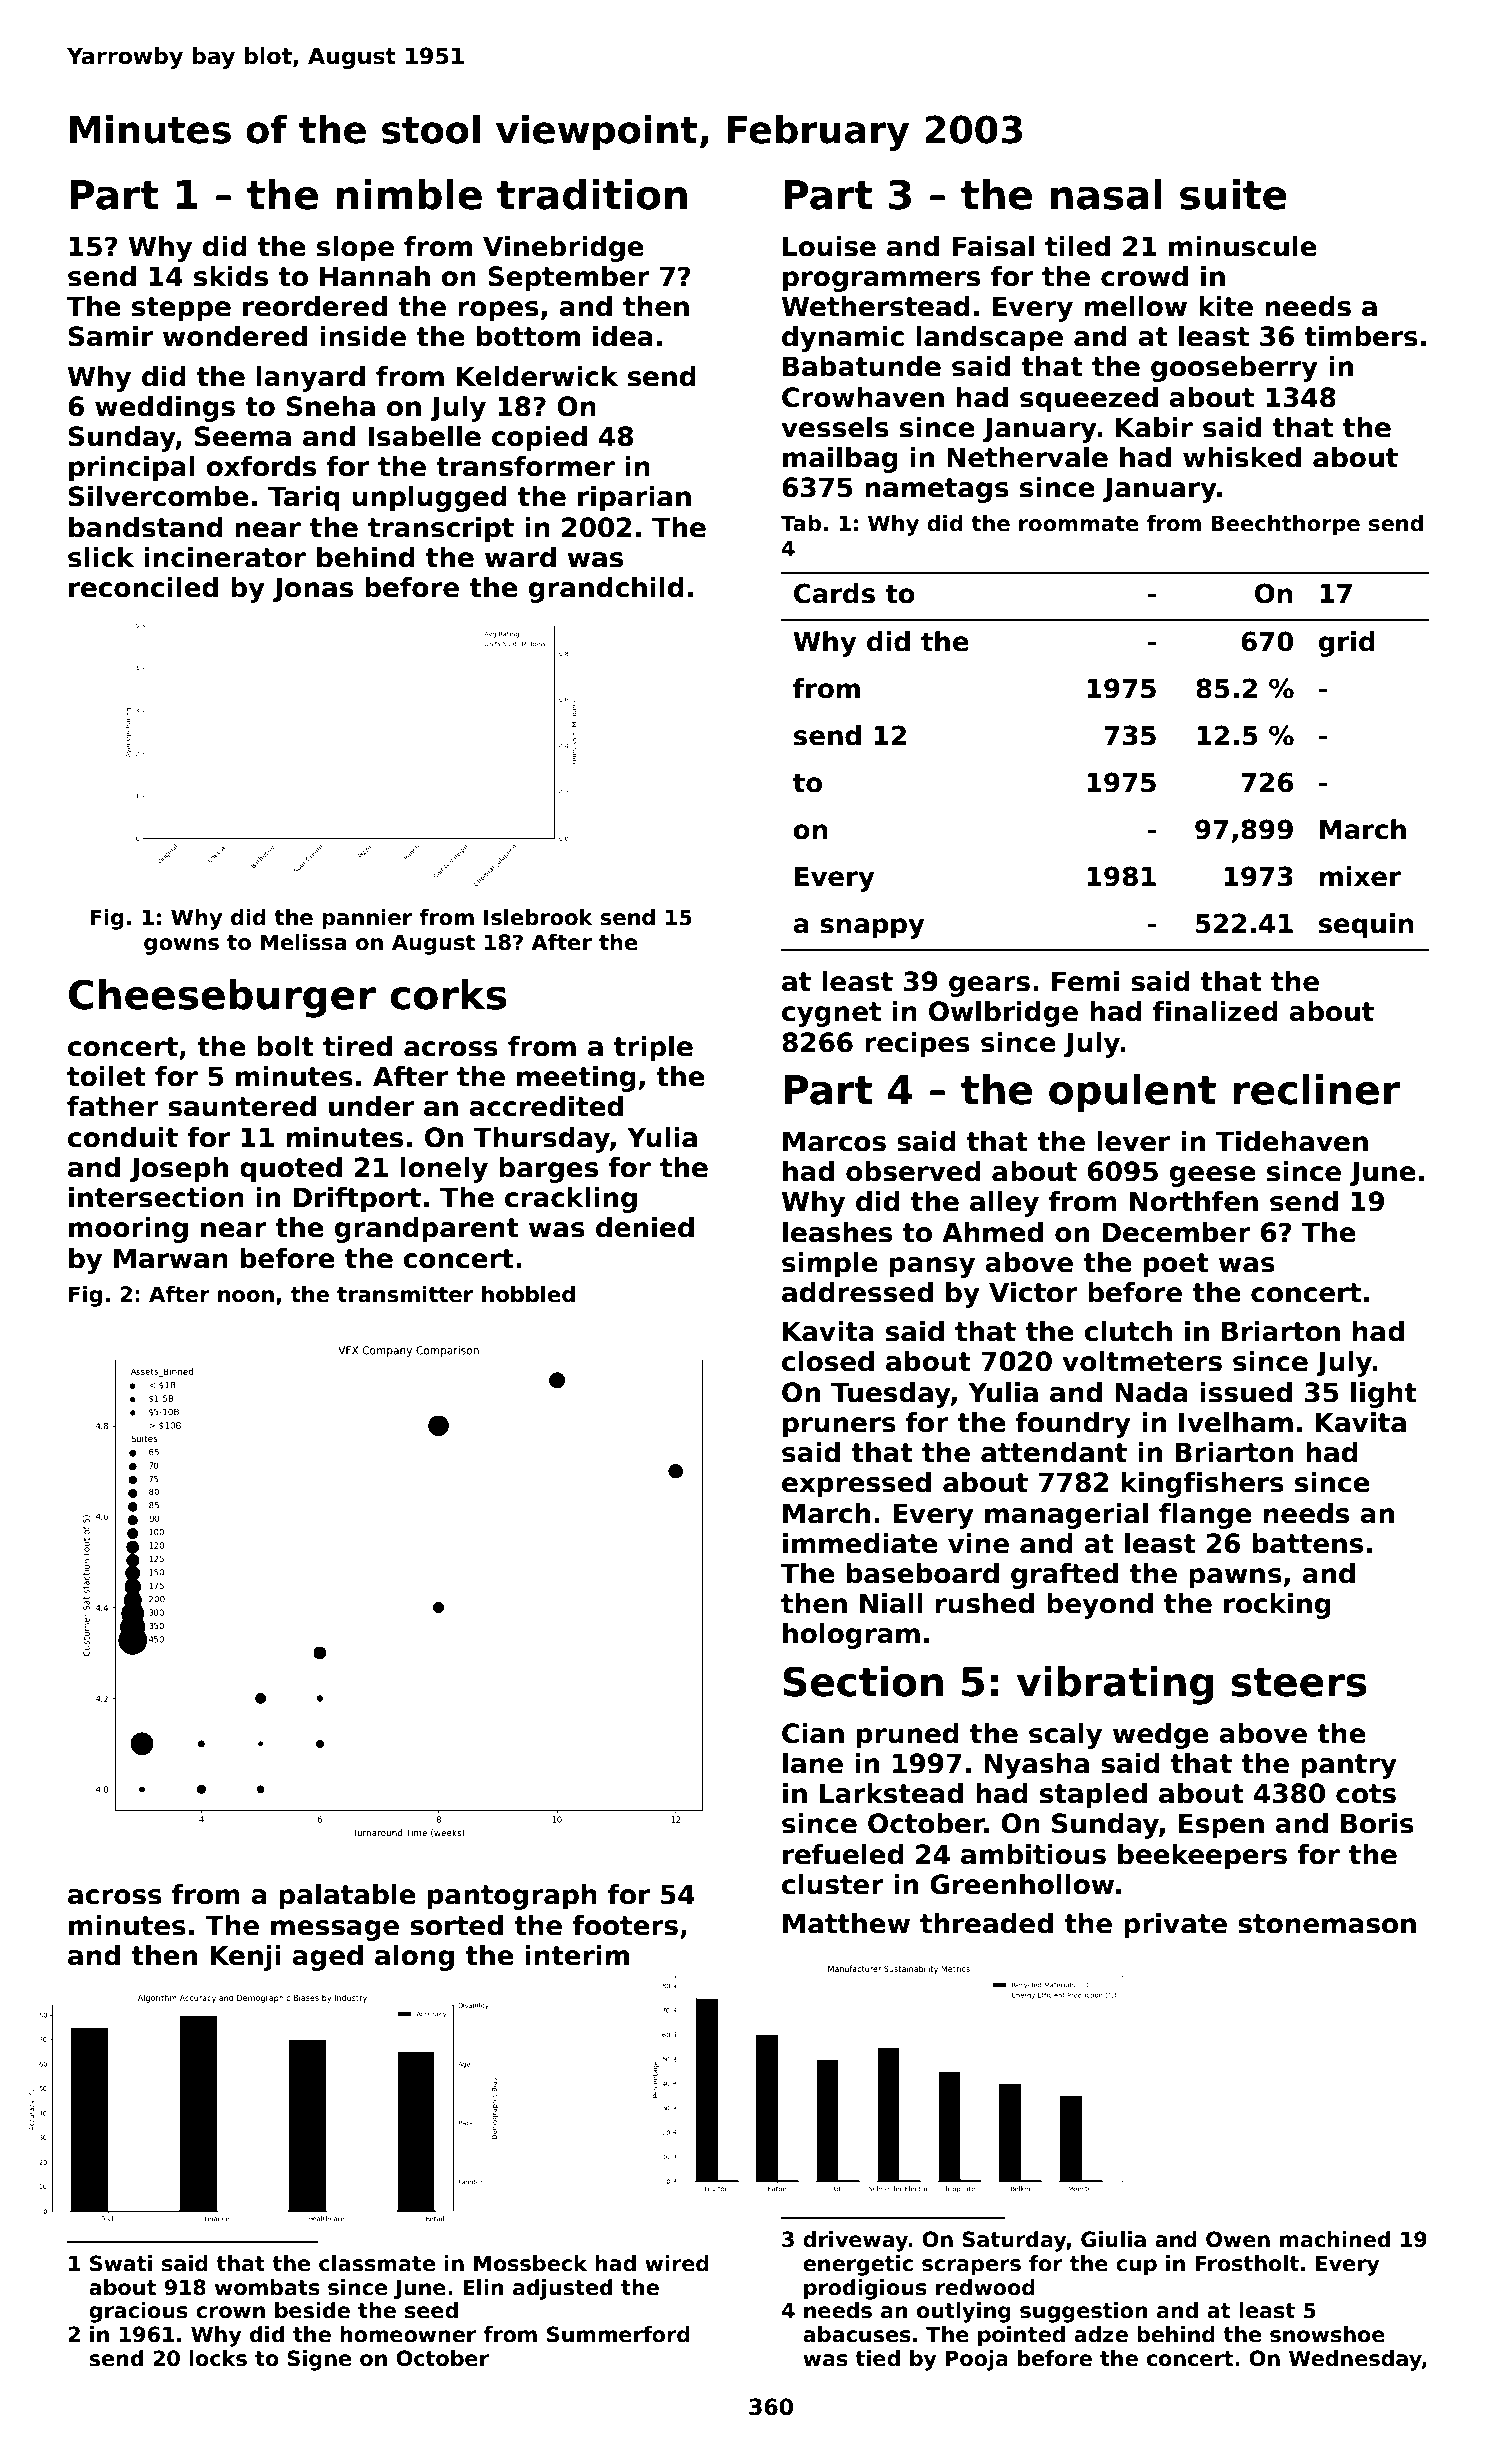 This image has height=2464, width=1496. What do you see at coordinates (645, 1227) in the image?
I see `denied` at bounding box center [645, 1227].
